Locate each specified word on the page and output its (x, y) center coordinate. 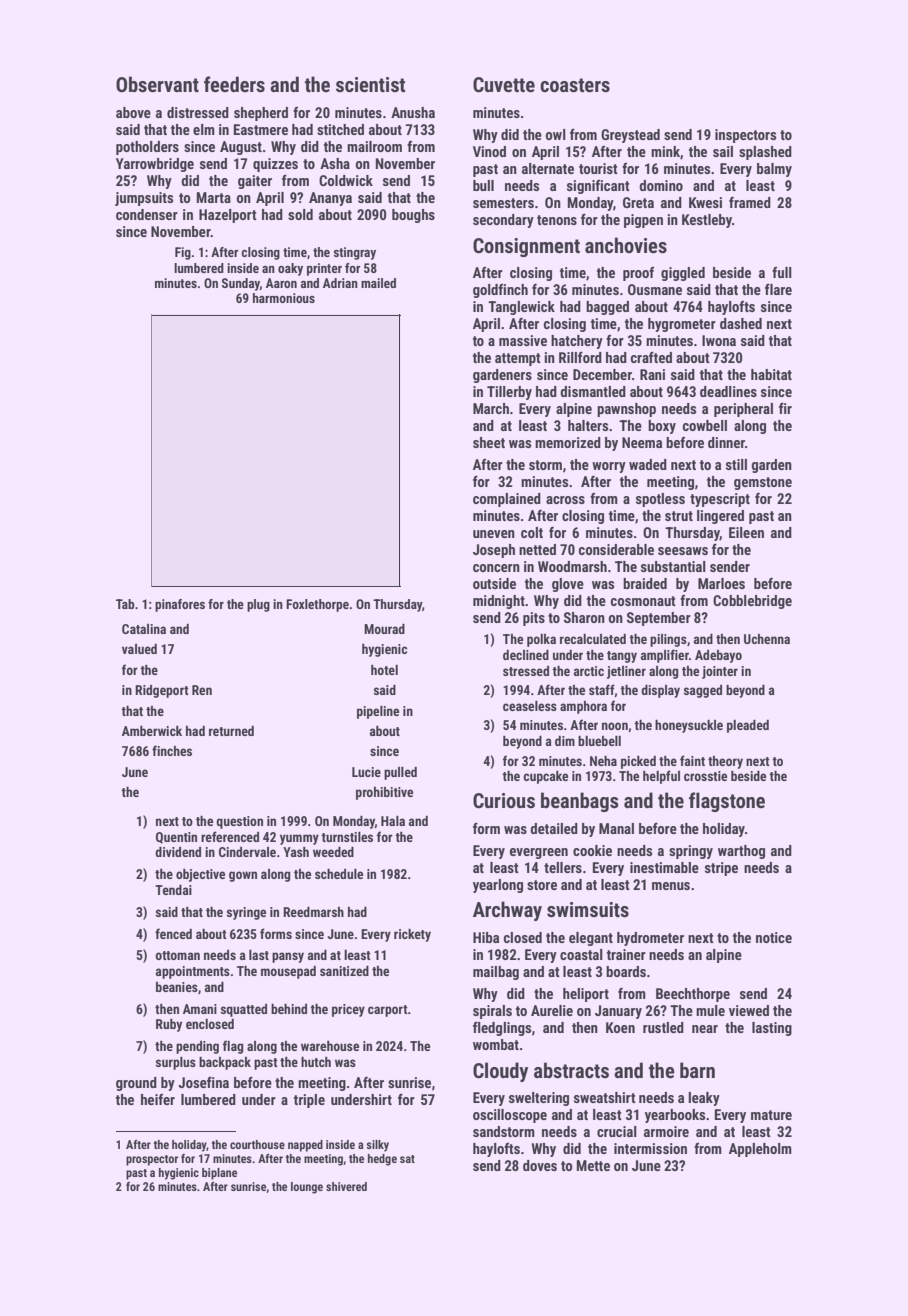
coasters (575, 85)
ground (136, 1084)
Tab (125, 604)
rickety (412, 935)
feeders (234, 84)
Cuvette (504, 84)
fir (785, 408)
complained (507, 500)
